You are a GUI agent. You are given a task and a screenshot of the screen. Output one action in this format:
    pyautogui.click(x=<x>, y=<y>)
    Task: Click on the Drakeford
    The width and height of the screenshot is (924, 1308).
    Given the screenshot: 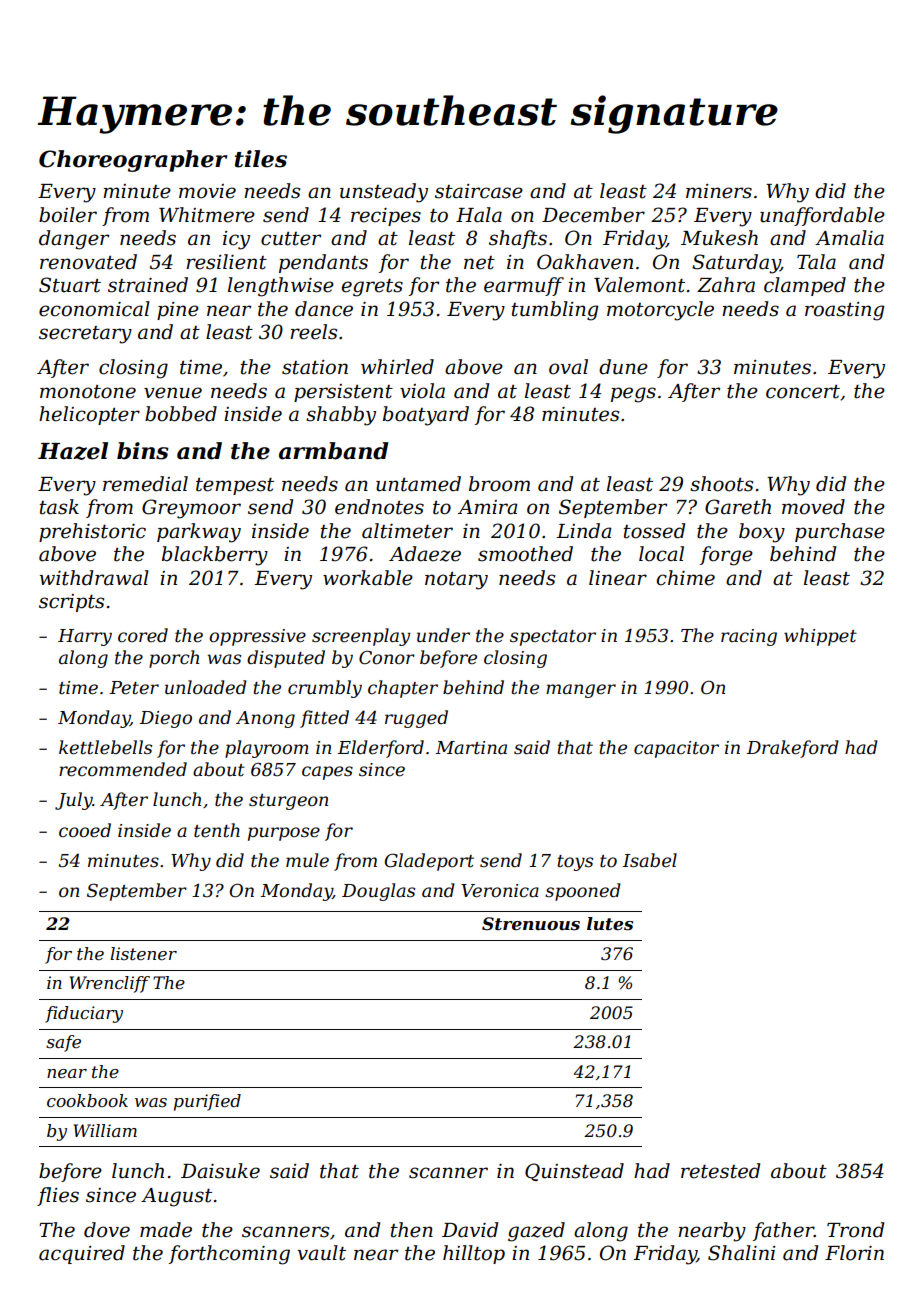 What is the action you would take?
    pyautogui.click(x=793, y=749)
